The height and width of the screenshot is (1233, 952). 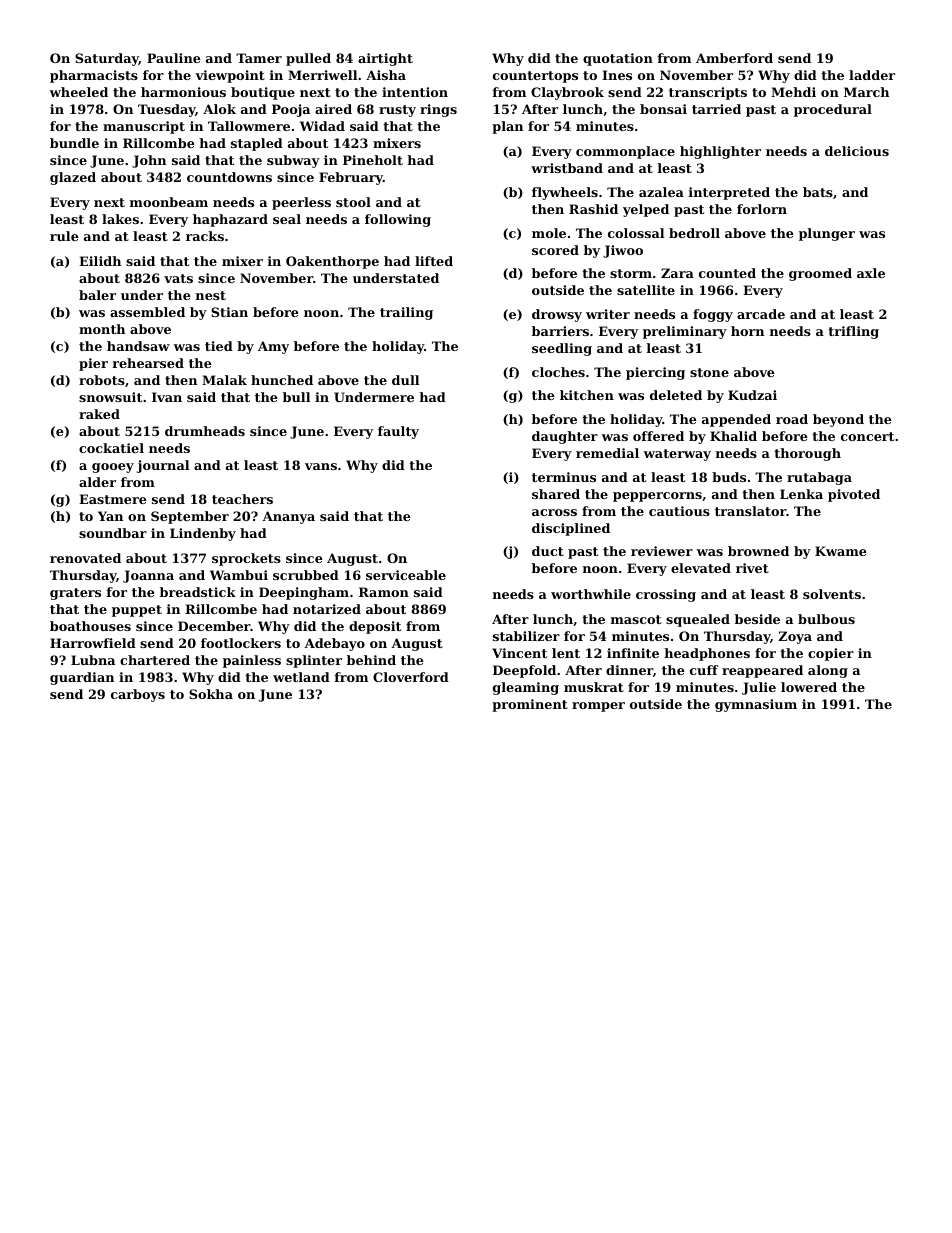 What do you see at coordinates (321, 466) in the screenshot?
I see `vans` at bounding box center [321, 466].
